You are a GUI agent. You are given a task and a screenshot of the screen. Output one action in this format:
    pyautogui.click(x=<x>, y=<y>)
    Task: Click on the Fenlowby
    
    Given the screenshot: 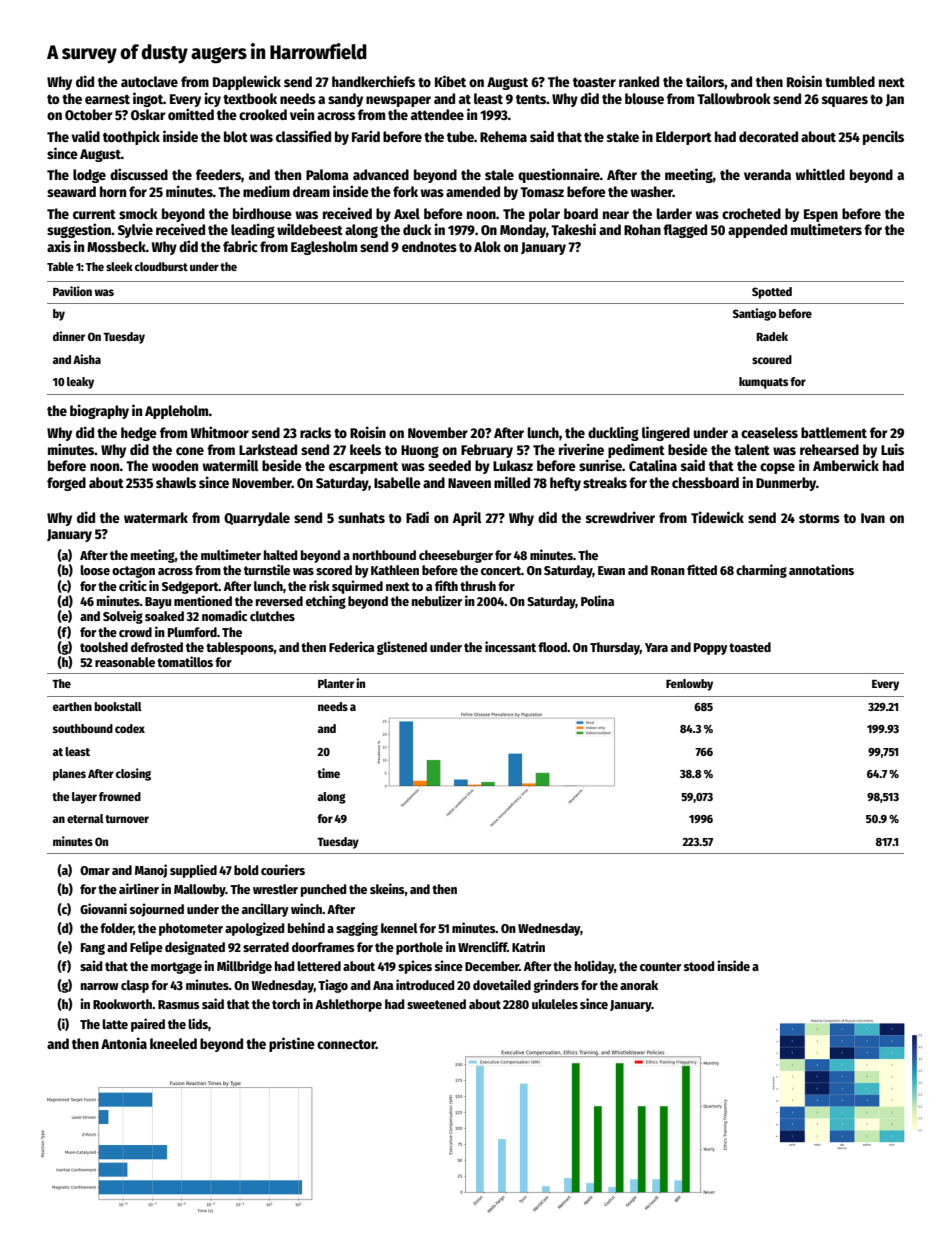 What is the action you would take?
    pyautogui.click(x=689, y=685)
